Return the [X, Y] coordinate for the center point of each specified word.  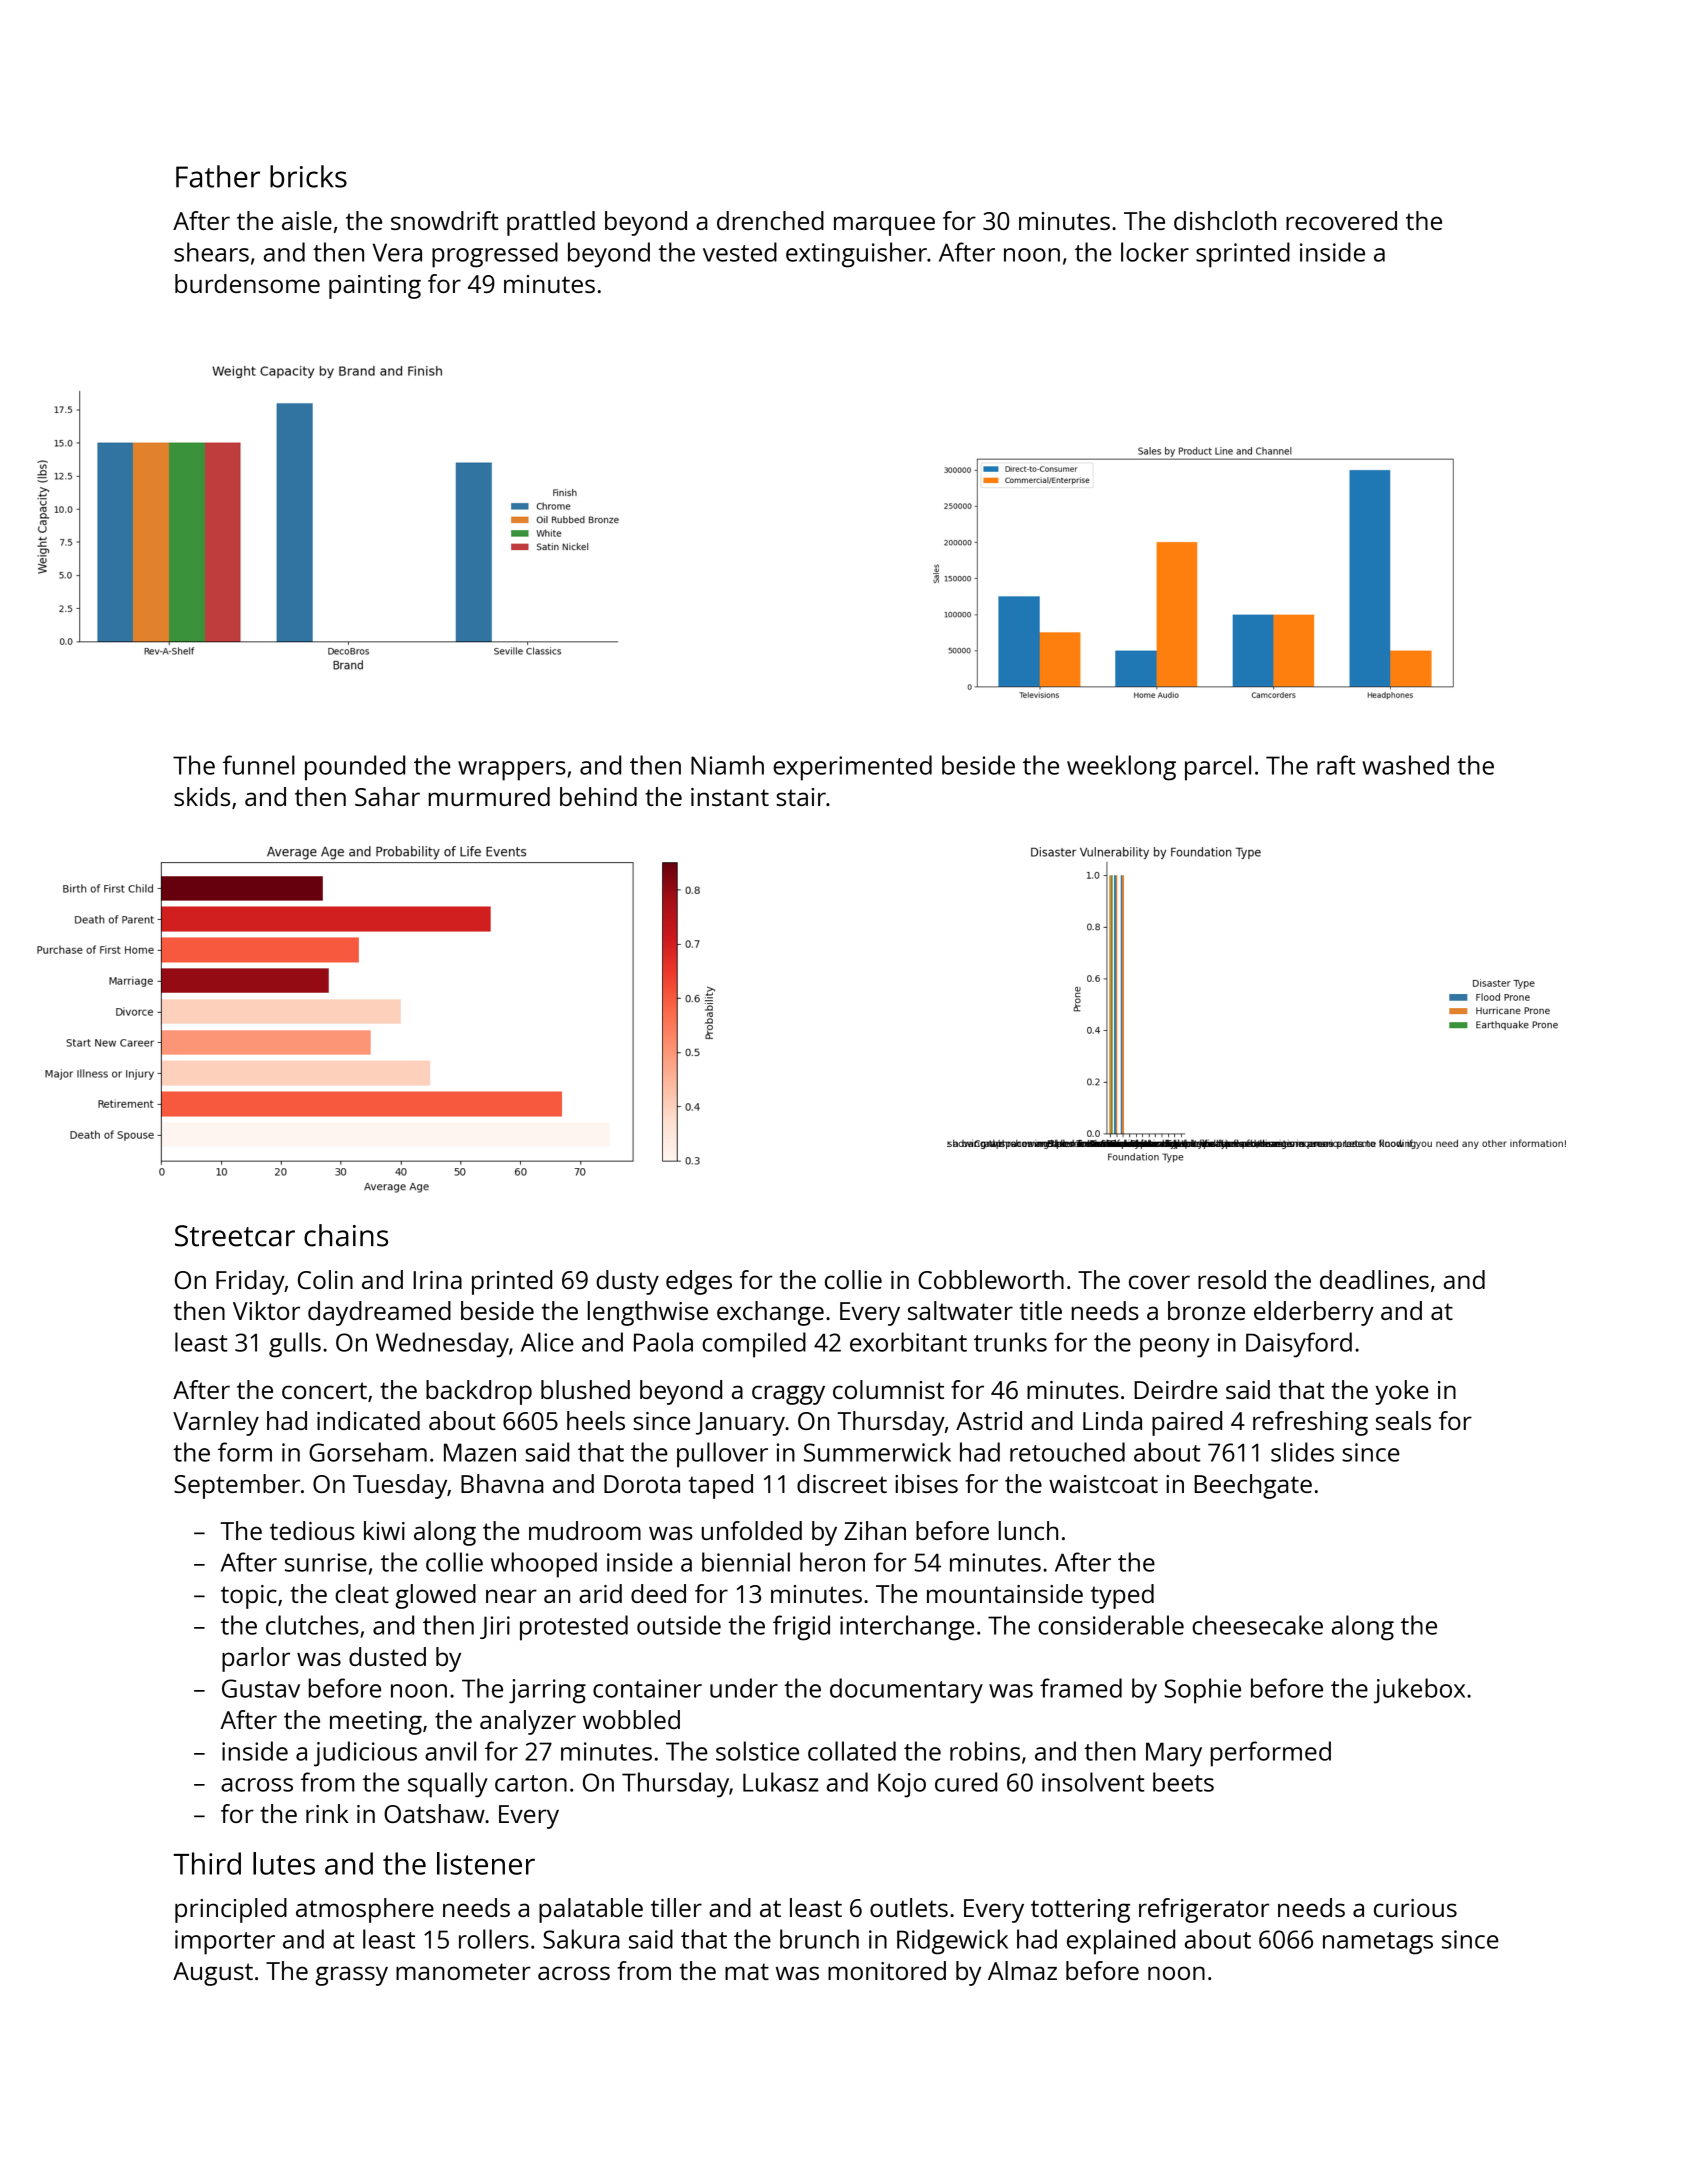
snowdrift [444, 220]
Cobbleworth [991, 1279]
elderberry [1314, 1313]
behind [598, 796]
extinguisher [856, 255]
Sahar [387, 796]
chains [346, 1235]
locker [1155, 252]
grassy [351, 1976]
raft [1336, 765]
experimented [852, 768]
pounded [355, 768]
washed [1405, 765]
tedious [312, 1530]
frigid [801, 1628]
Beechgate [1253, 1486]
